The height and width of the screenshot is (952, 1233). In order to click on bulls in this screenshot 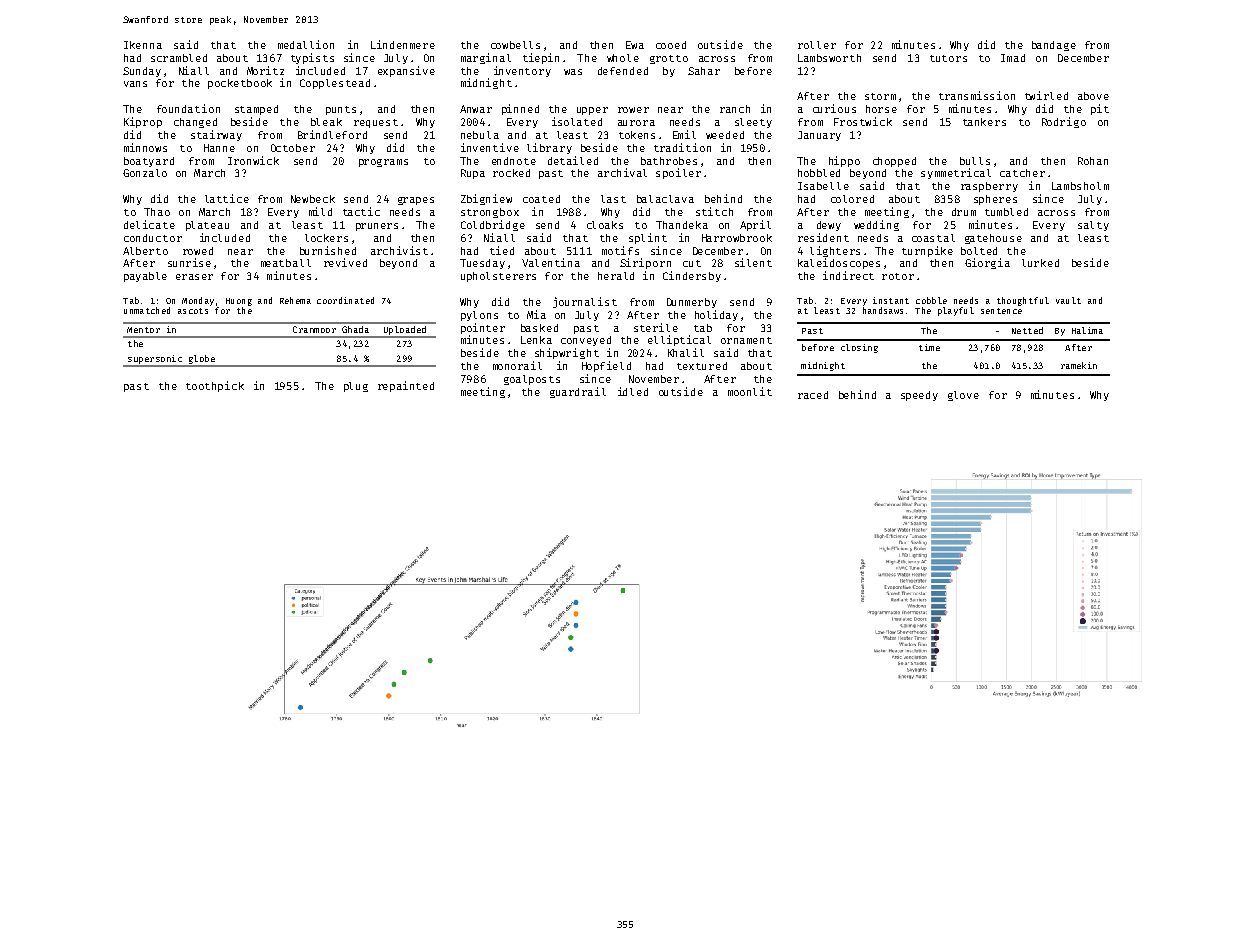, I will do `click(975, 161)`.
